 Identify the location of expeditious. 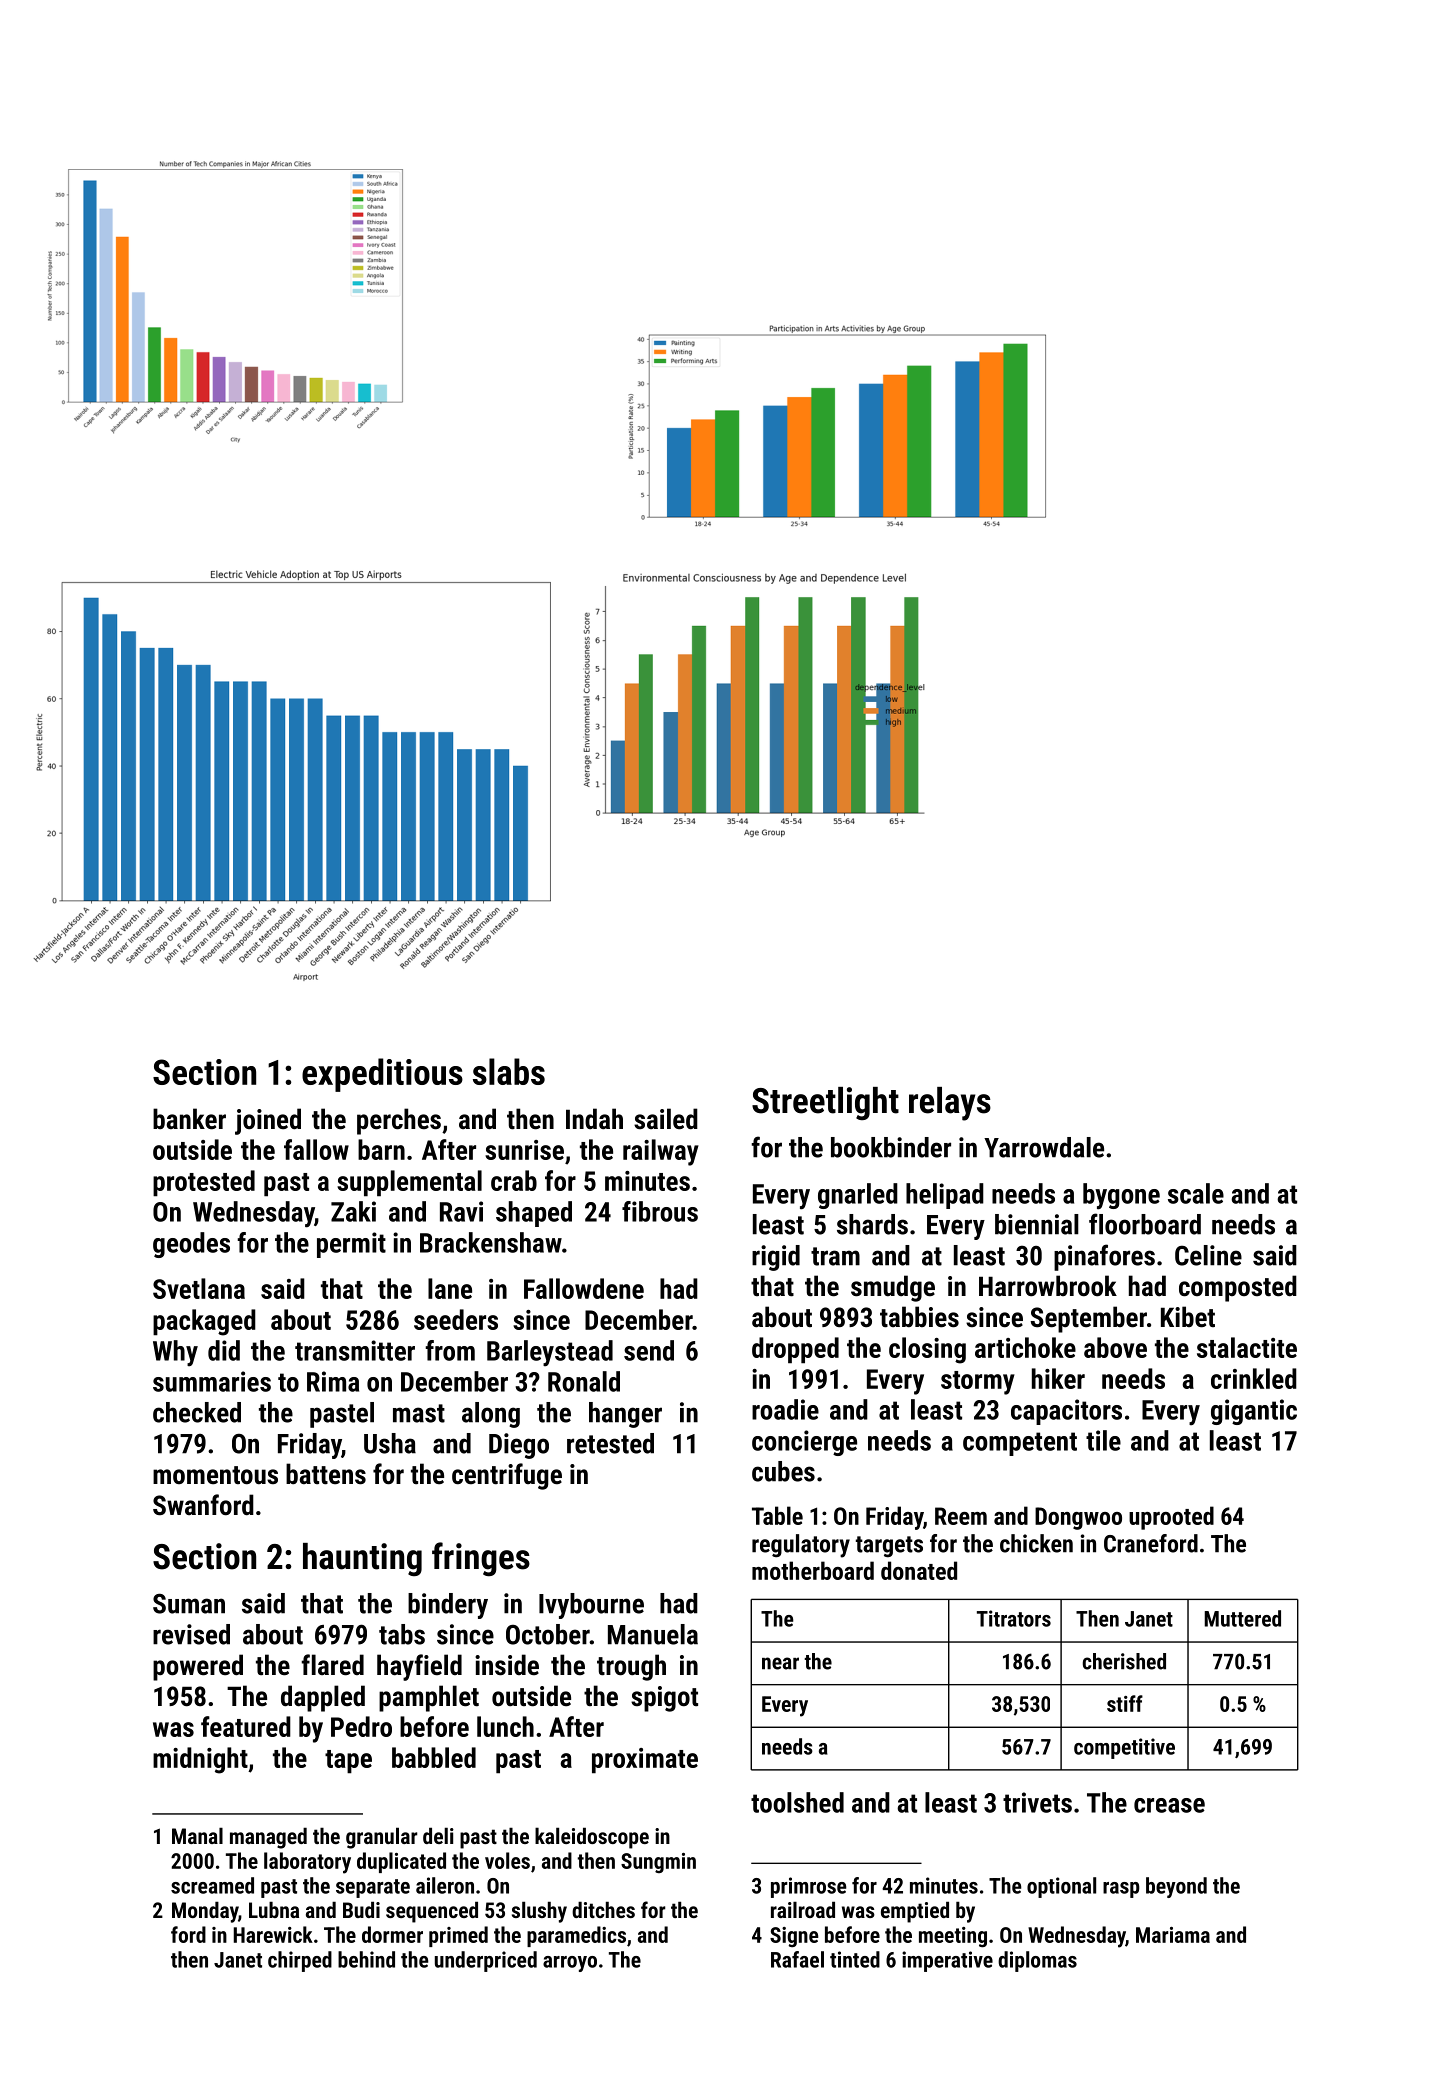
(382, 1075).
